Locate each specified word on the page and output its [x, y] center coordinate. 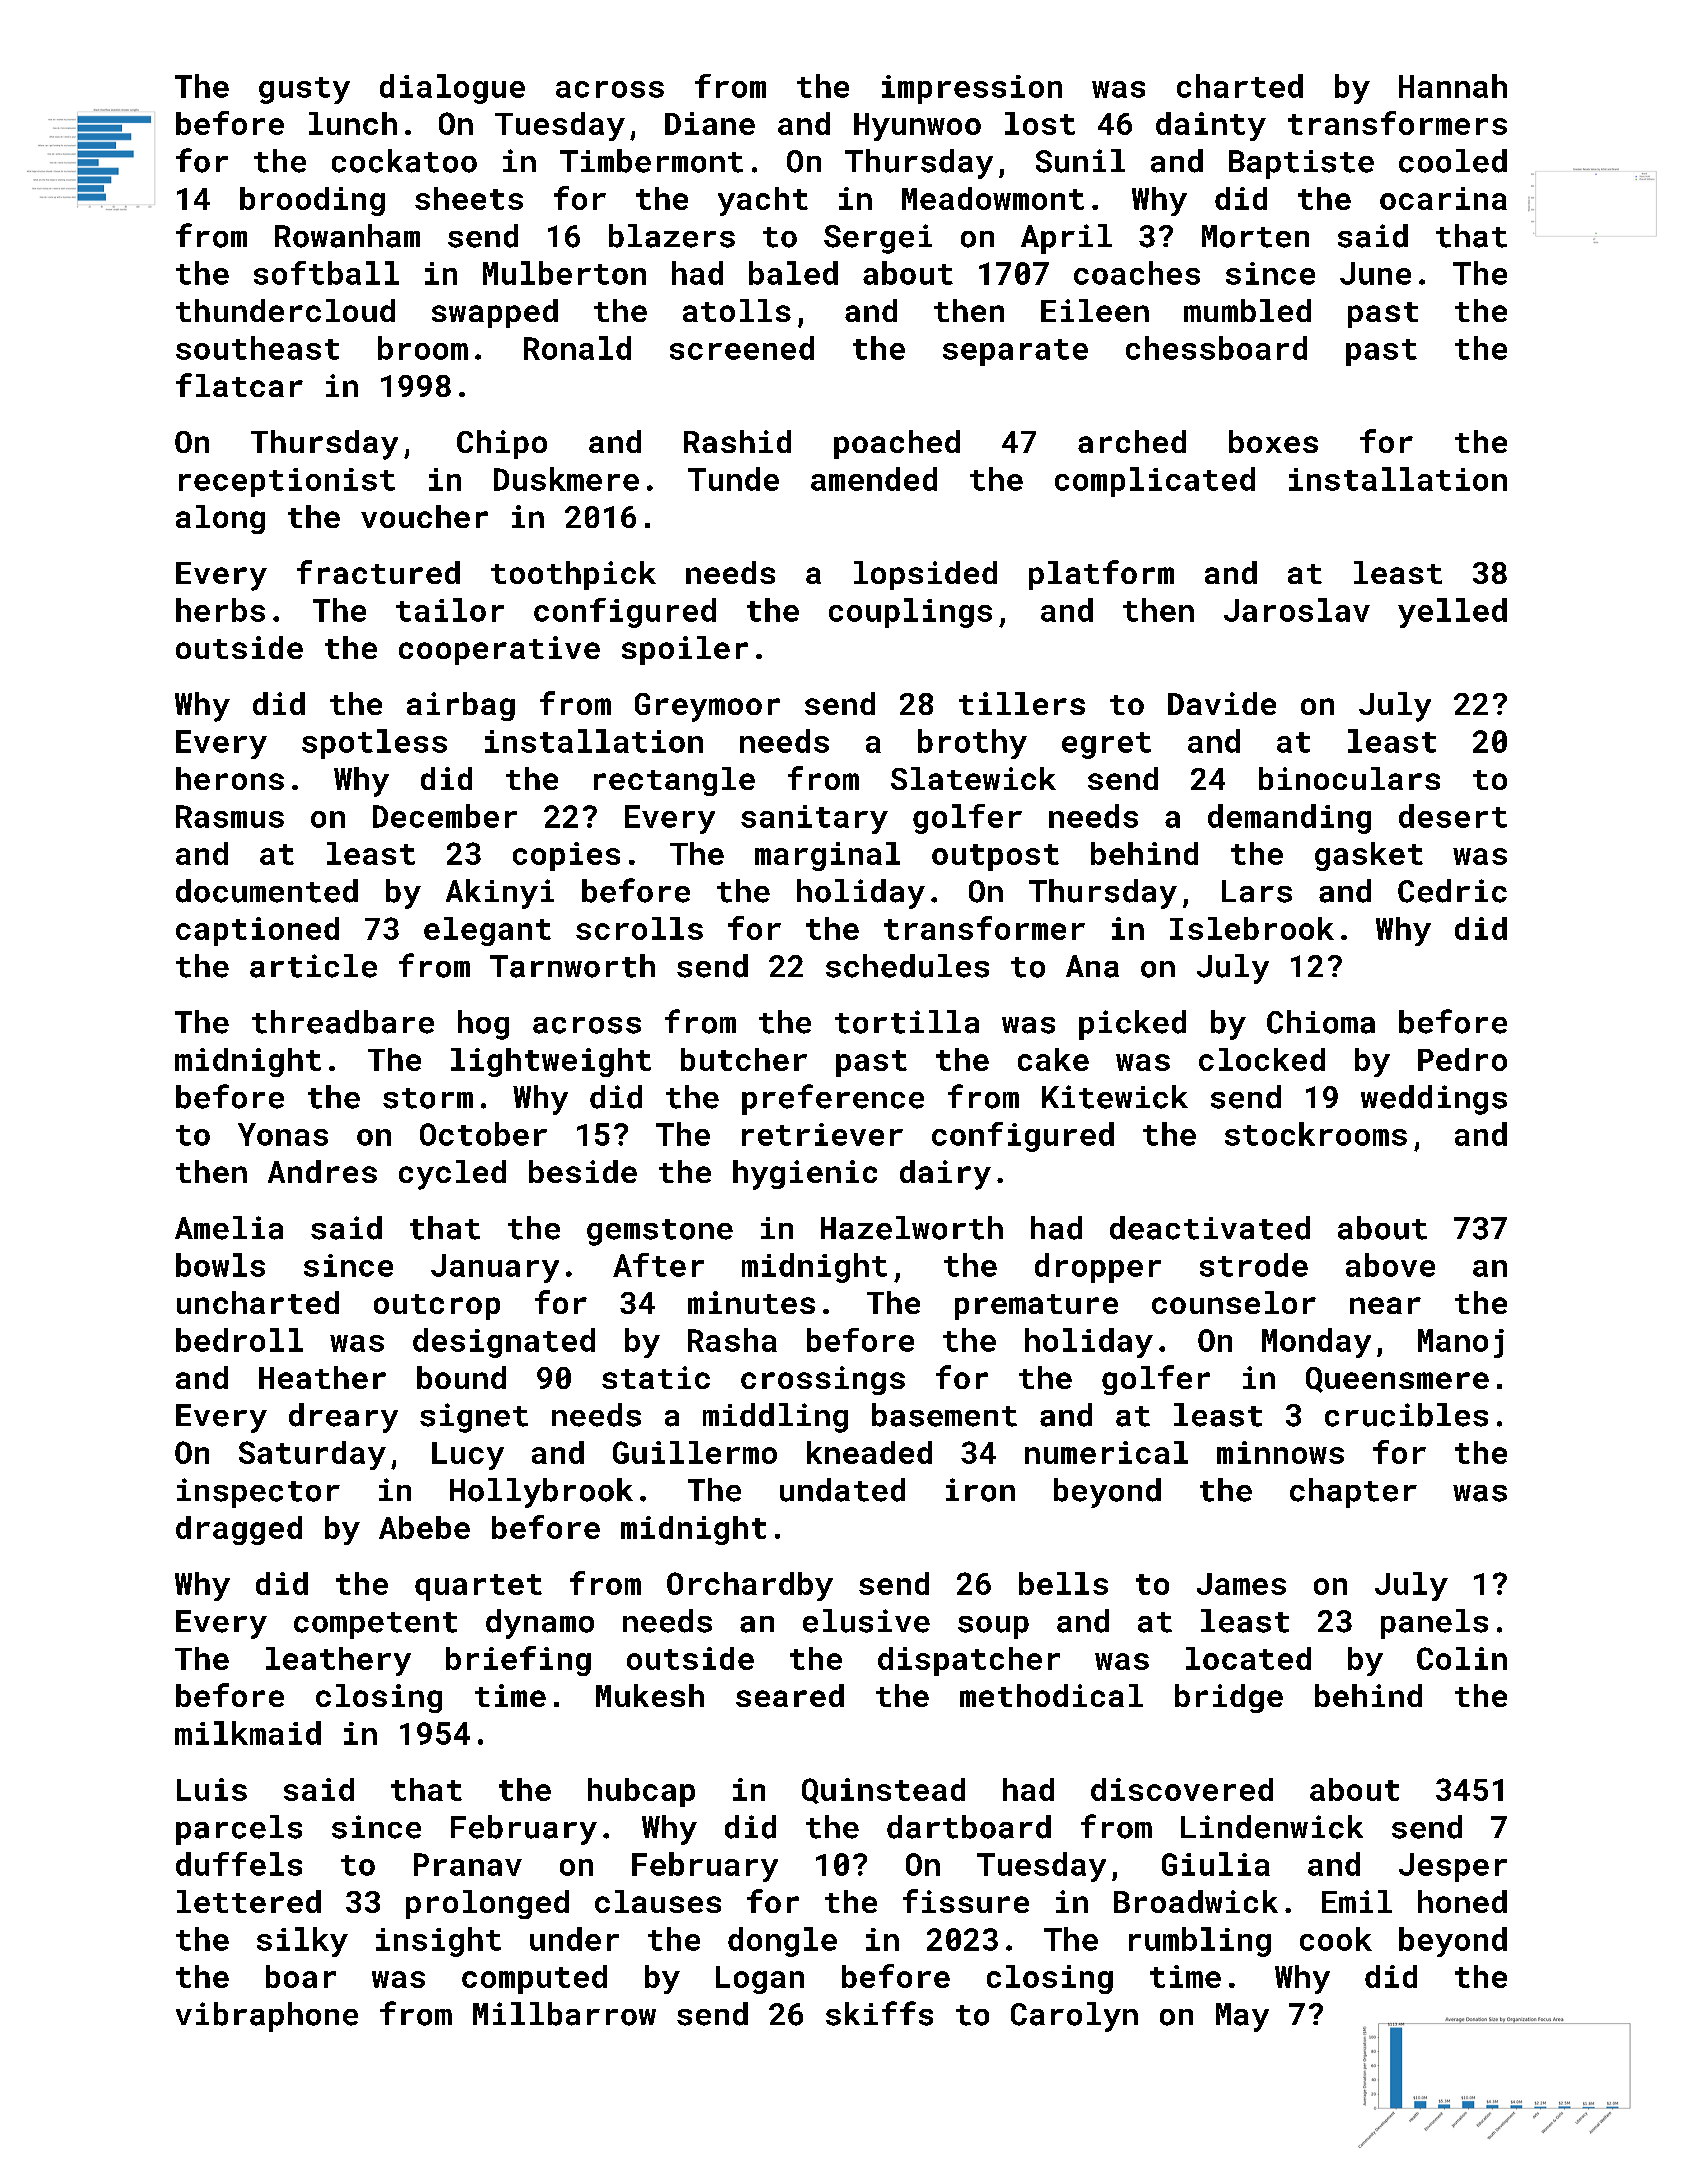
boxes [1273, 441]
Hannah [1453, 86]
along [220, 519]
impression [972, 89]
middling [775, 1418]
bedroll [239, 1340]
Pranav [468, 1864]
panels [1434, 1624]
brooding [312, 201]
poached [897, 444]
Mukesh [650, 1695]
